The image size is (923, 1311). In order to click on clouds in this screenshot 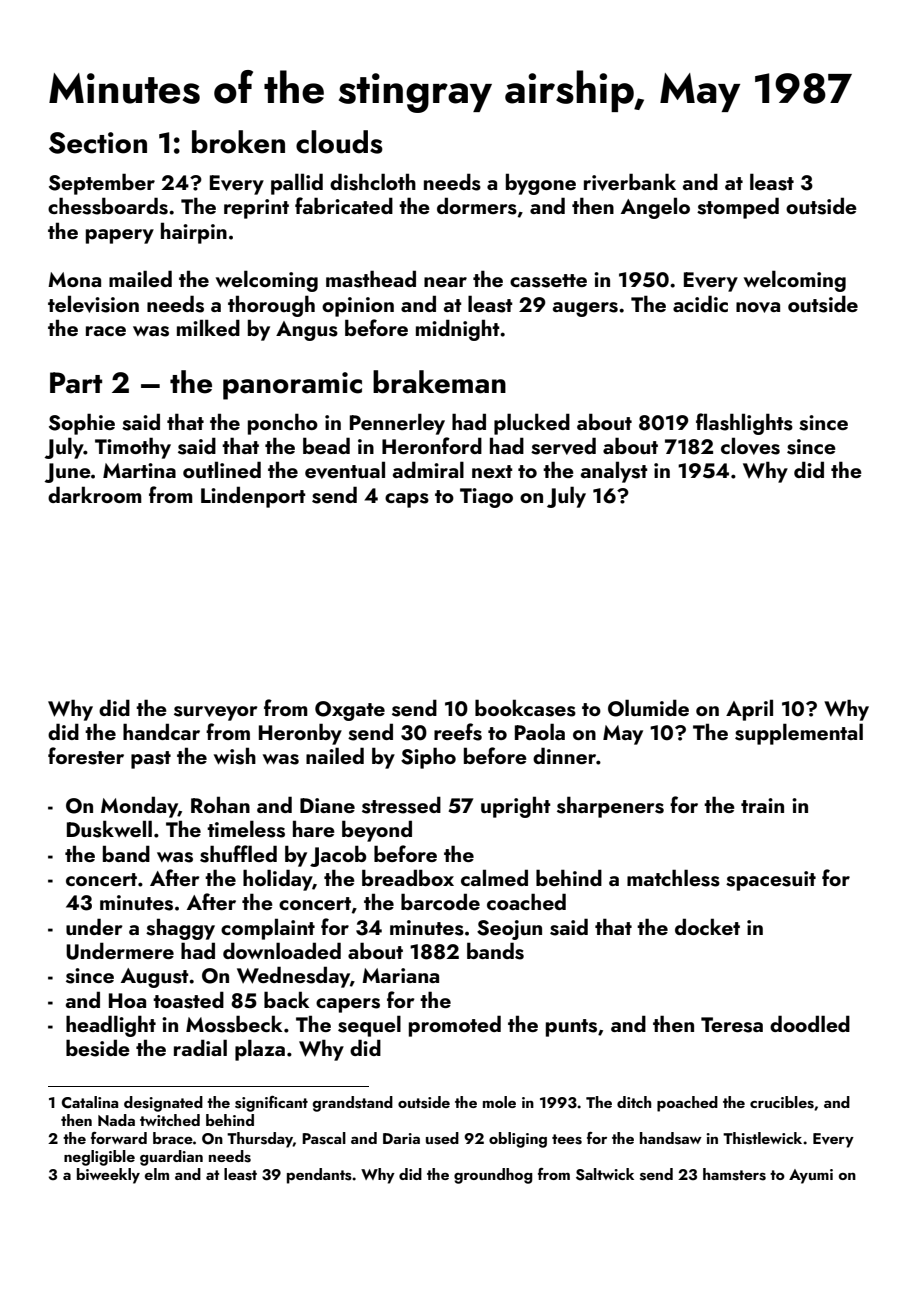, I will do `click(339, 142)`.
